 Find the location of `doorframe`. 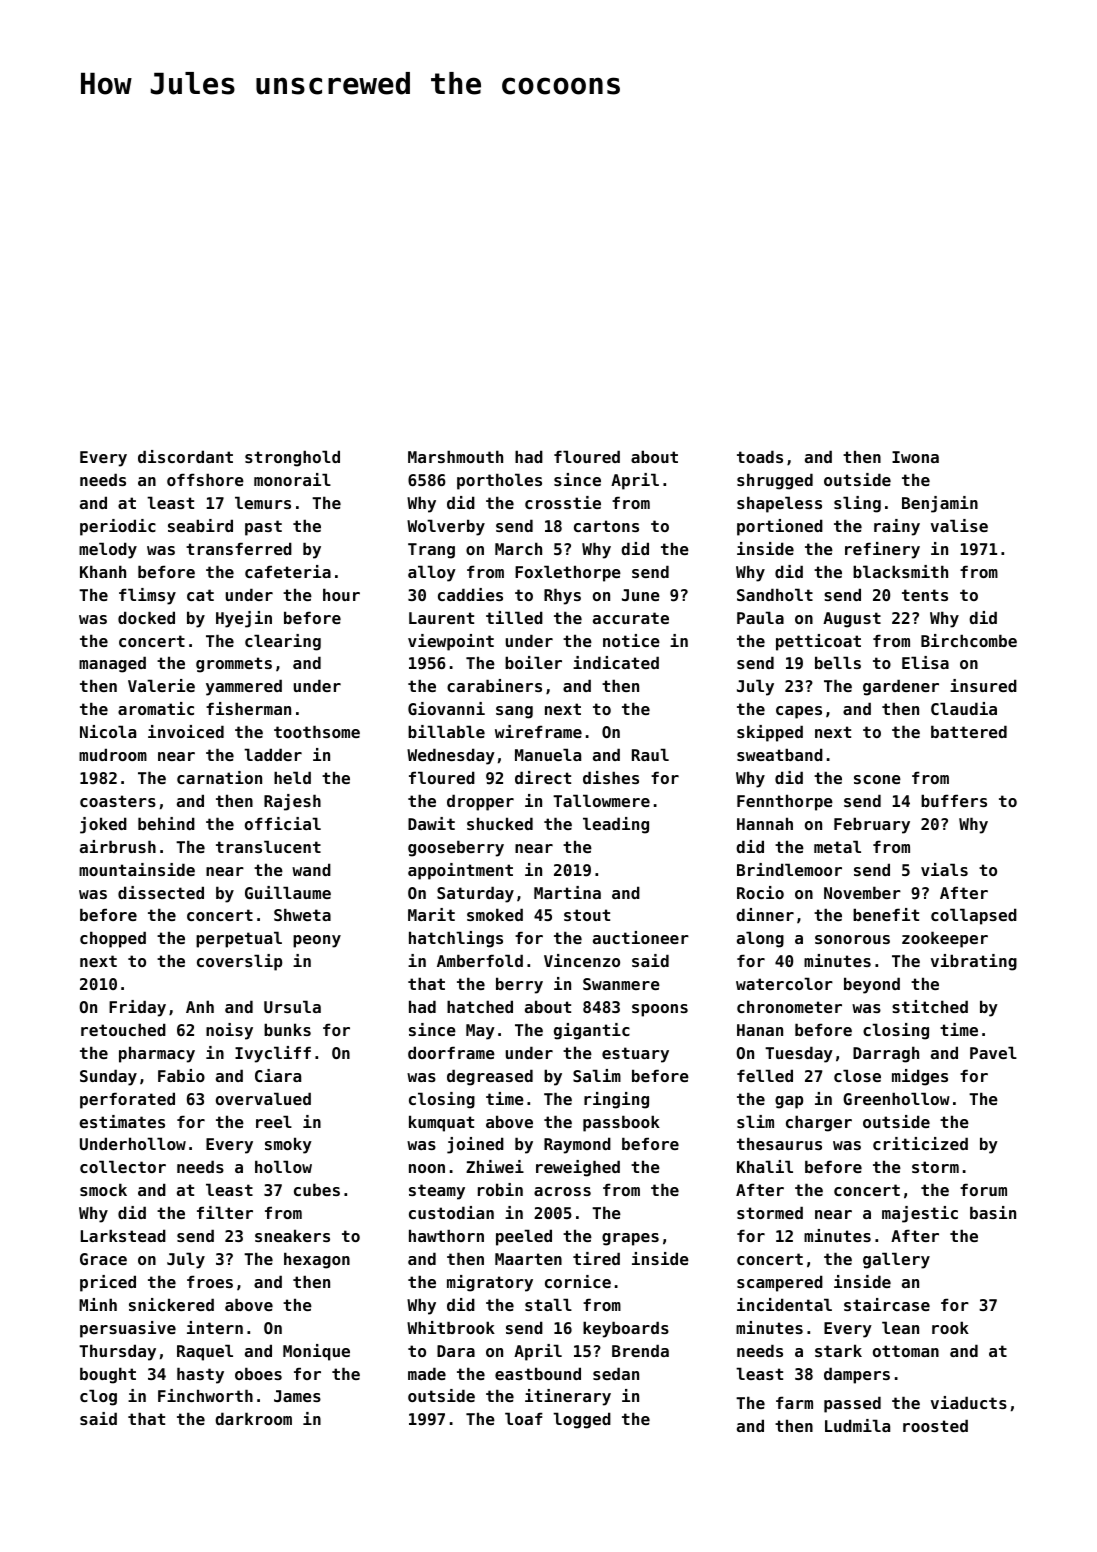

doorframe is located at coordinates (451, 1052).
